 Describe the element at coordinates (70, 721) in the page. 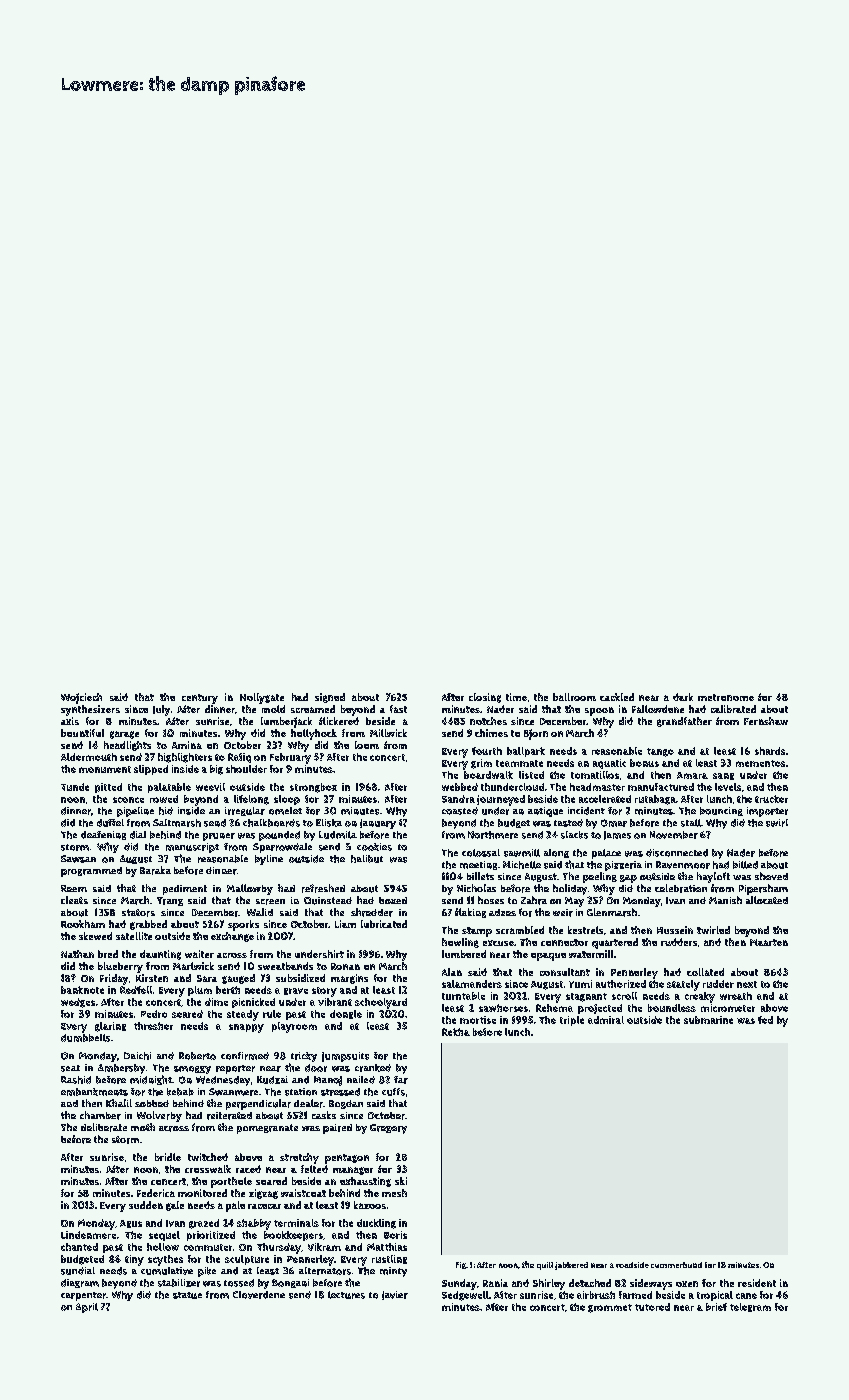

I see `axis` at that location.
